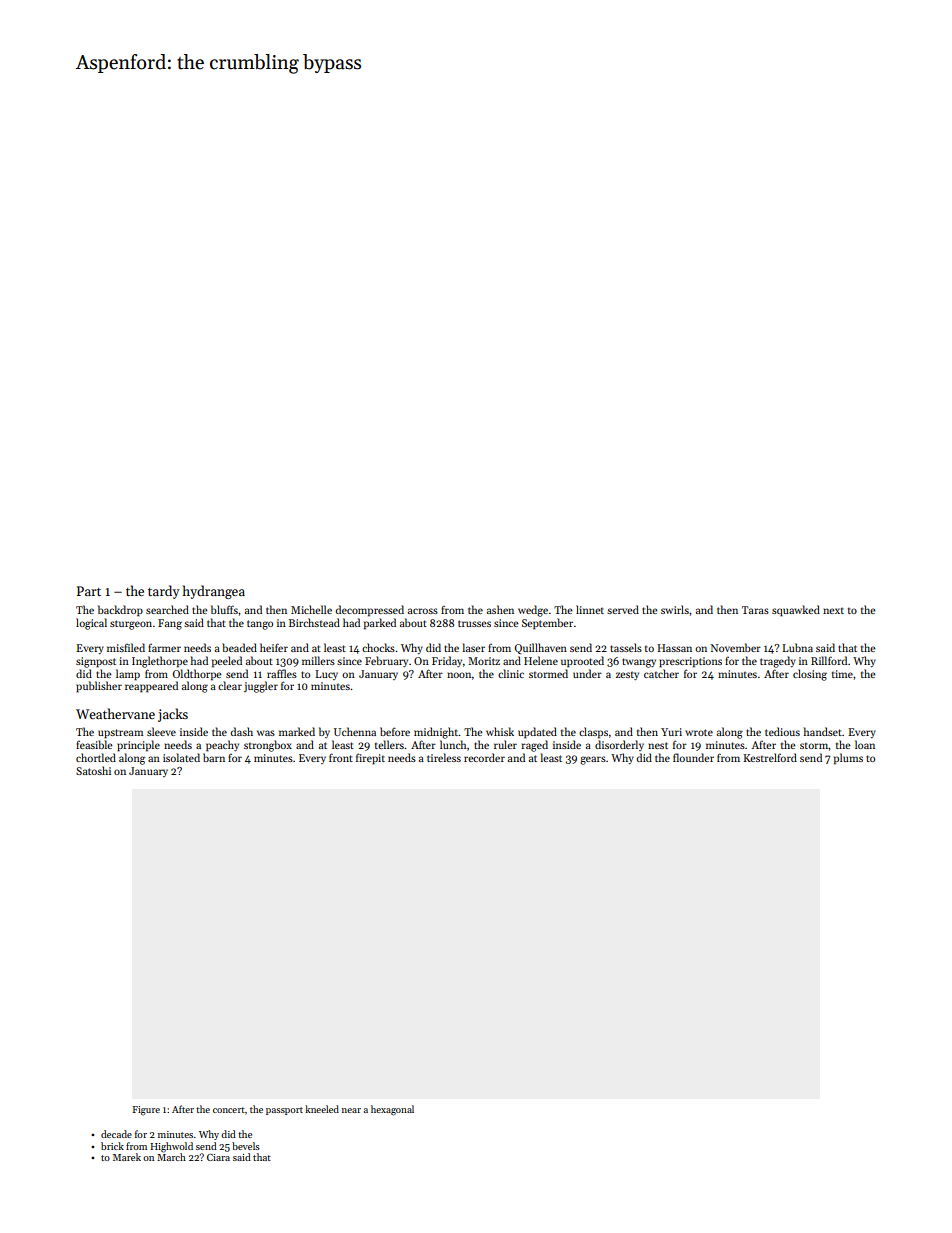 The image size is (952, 1233). I want to click on plums, so click(848, 758).
